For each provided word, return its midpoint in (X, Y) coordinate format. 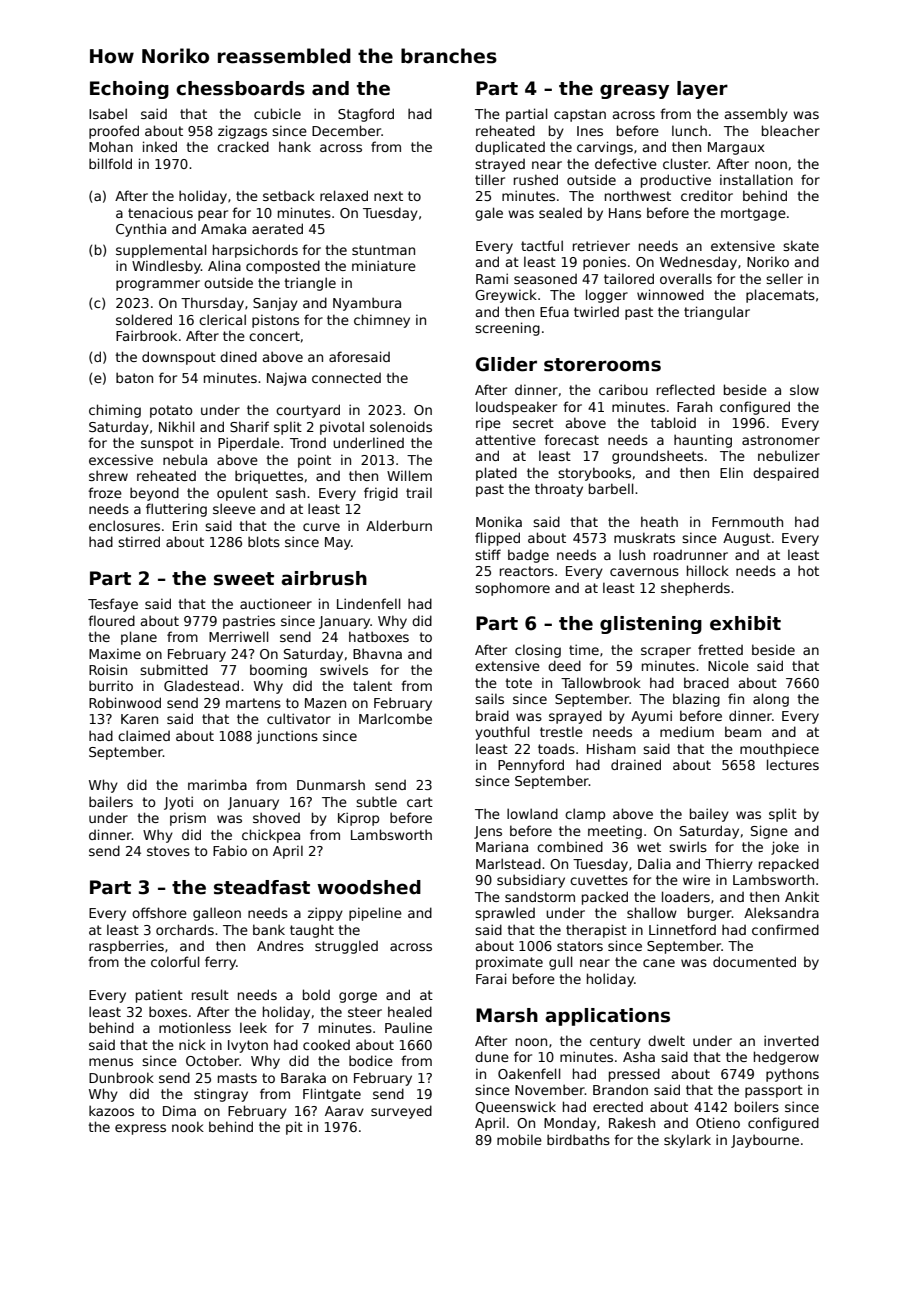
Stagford (366, 115)
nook (188, 1126)
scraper (666, 652)
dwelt (666, 1040)
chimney (382, 321)
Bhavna (377, 653)
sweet (244, 579)
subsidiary (531, 881)
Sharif (249, 426)
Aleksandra (781, 912)
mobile (519, 1139)
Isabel (108, 113)
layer (702, 90)
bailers (111, 801)
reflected (686, 389)
